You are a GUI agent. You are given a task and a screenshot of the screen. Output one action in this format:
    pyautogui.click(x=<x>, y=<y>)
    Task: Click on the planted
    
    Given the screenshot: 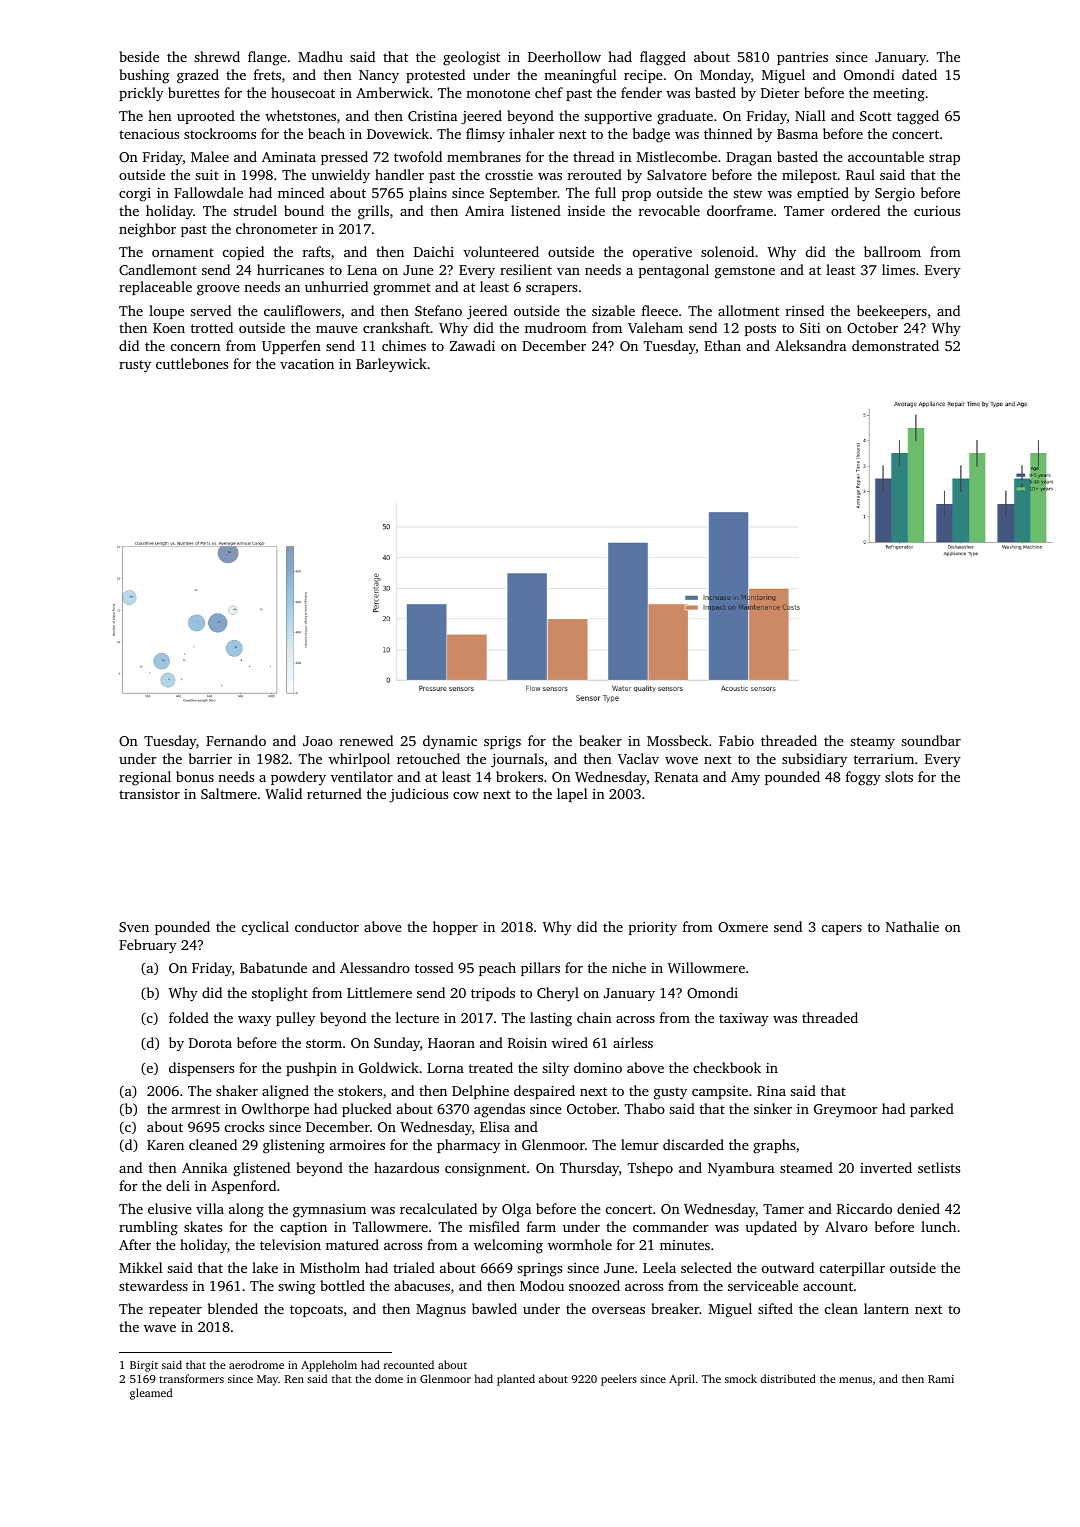 What is the action you would take?
    pyautogui.click(x=516, y=1380)
